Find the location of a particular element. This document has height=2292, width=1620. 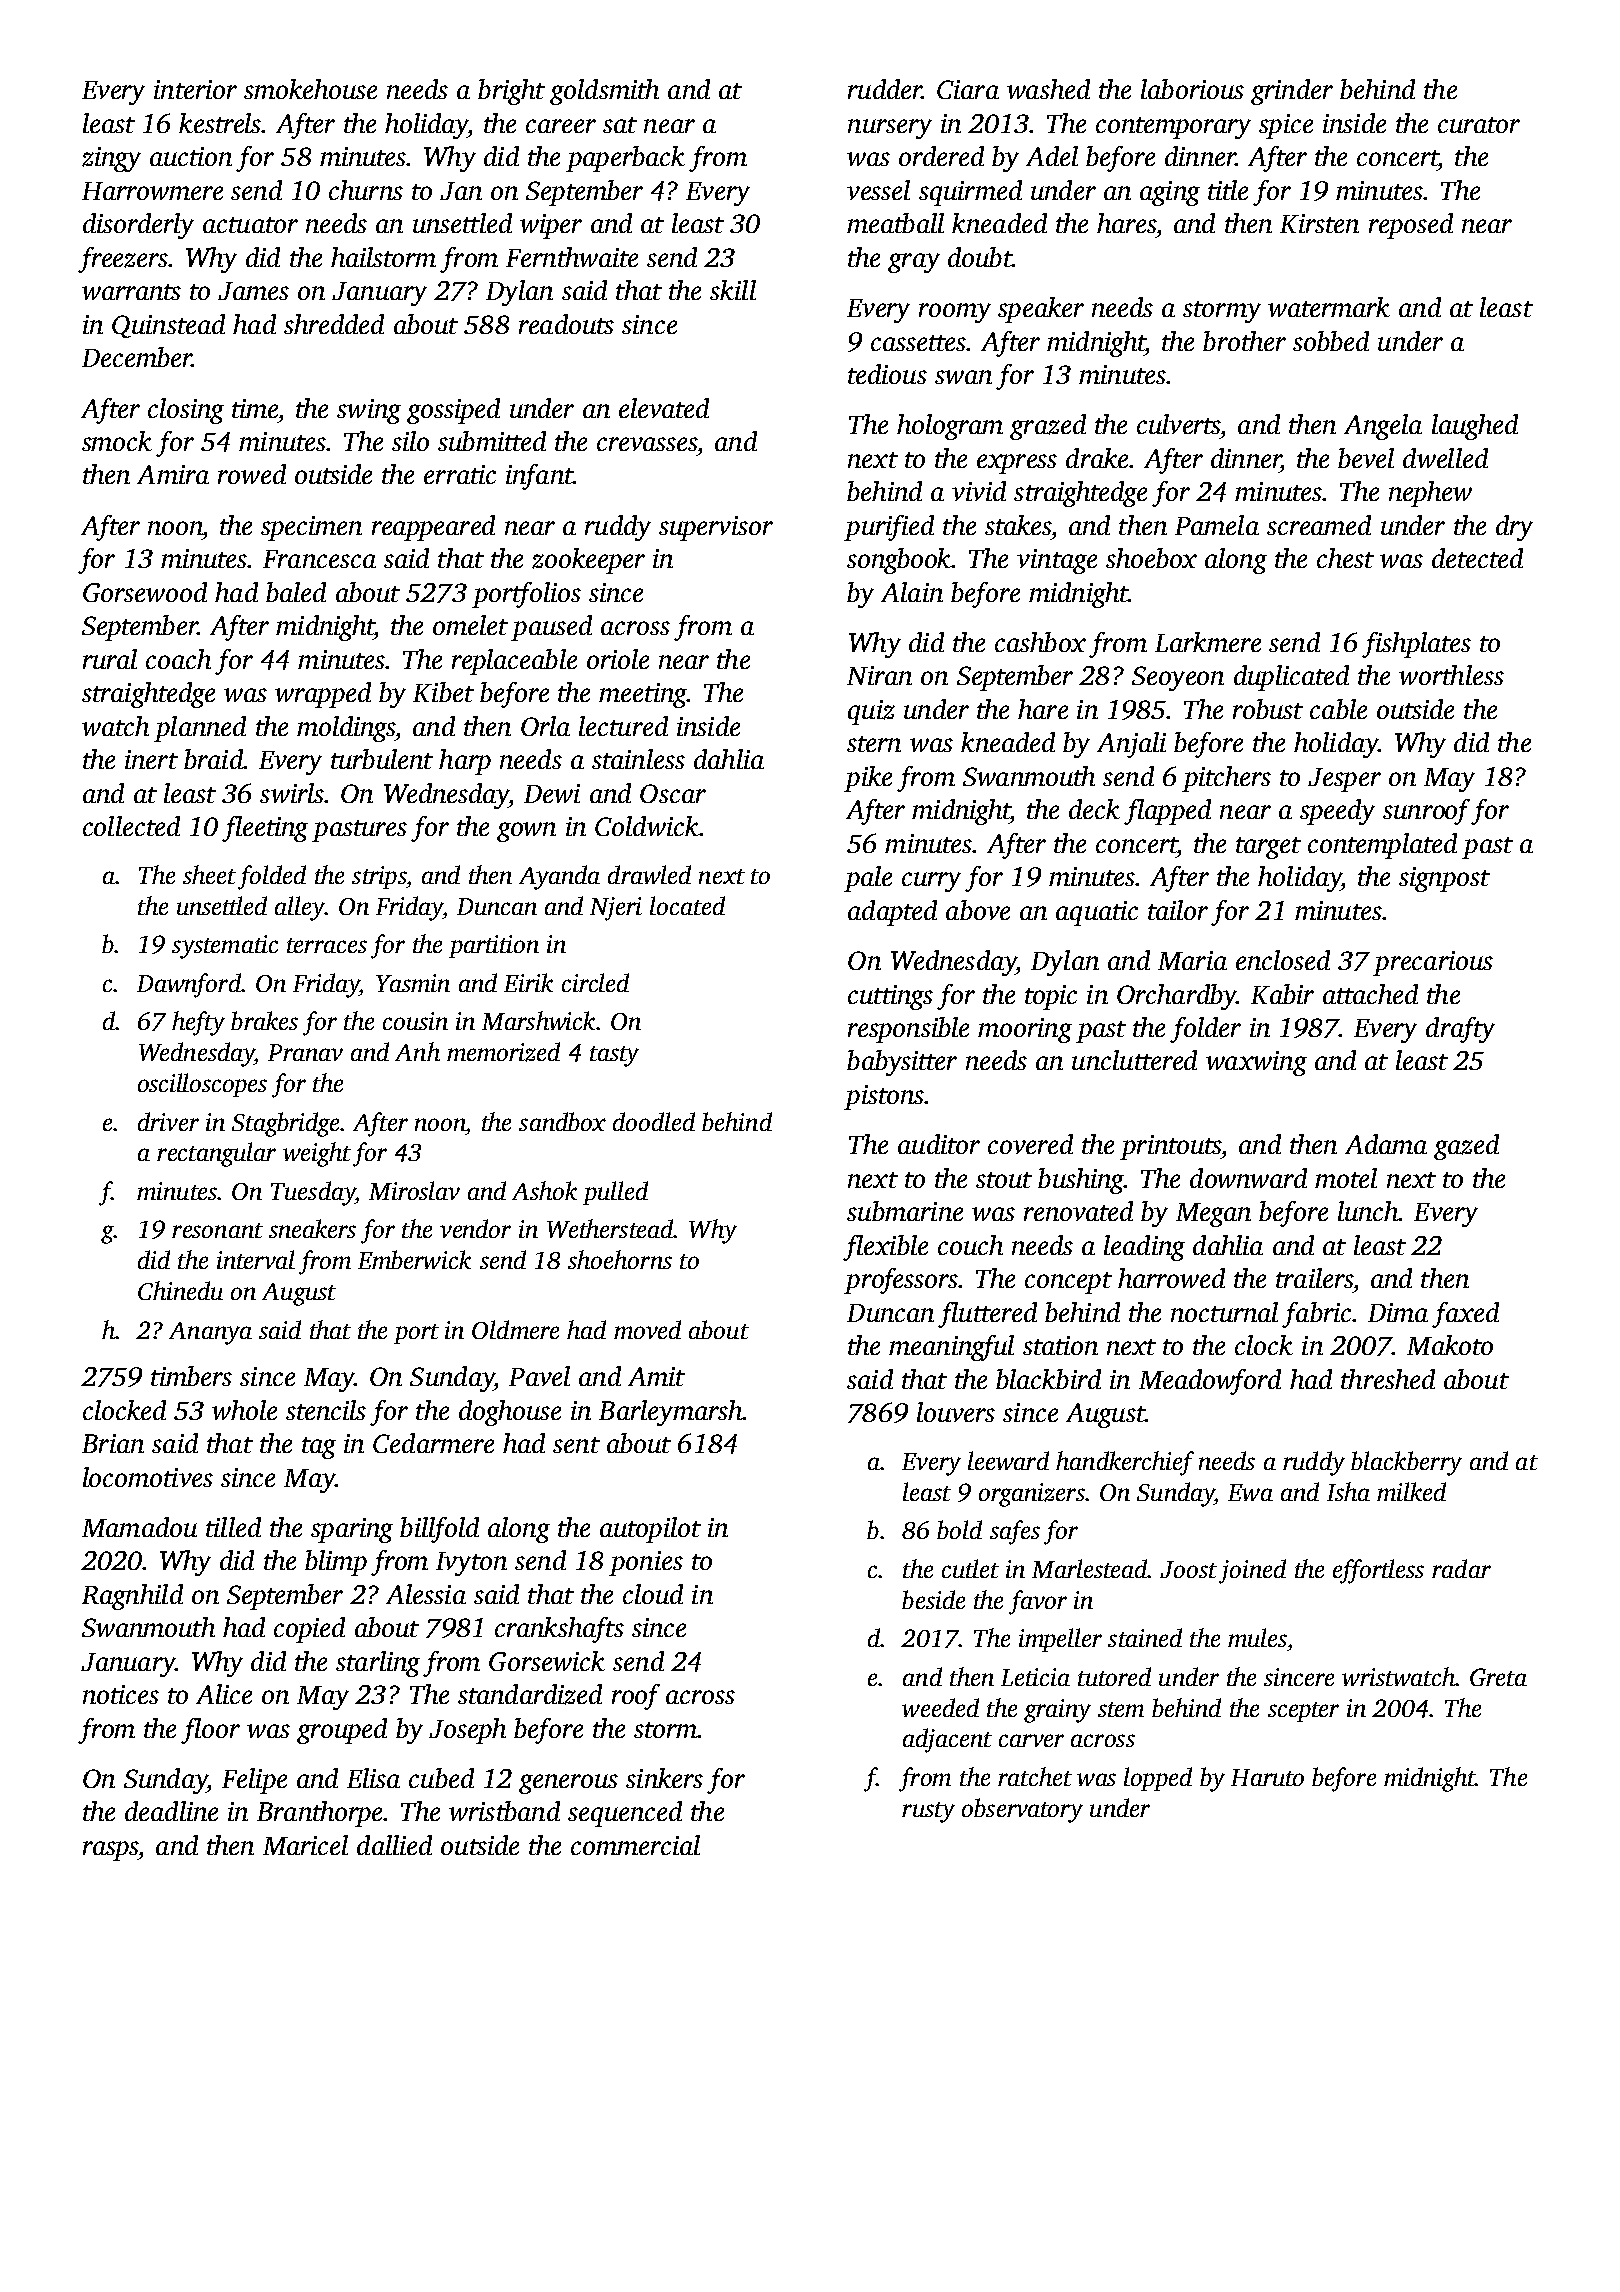

faxed is located at coordinates (1465, 1315).
